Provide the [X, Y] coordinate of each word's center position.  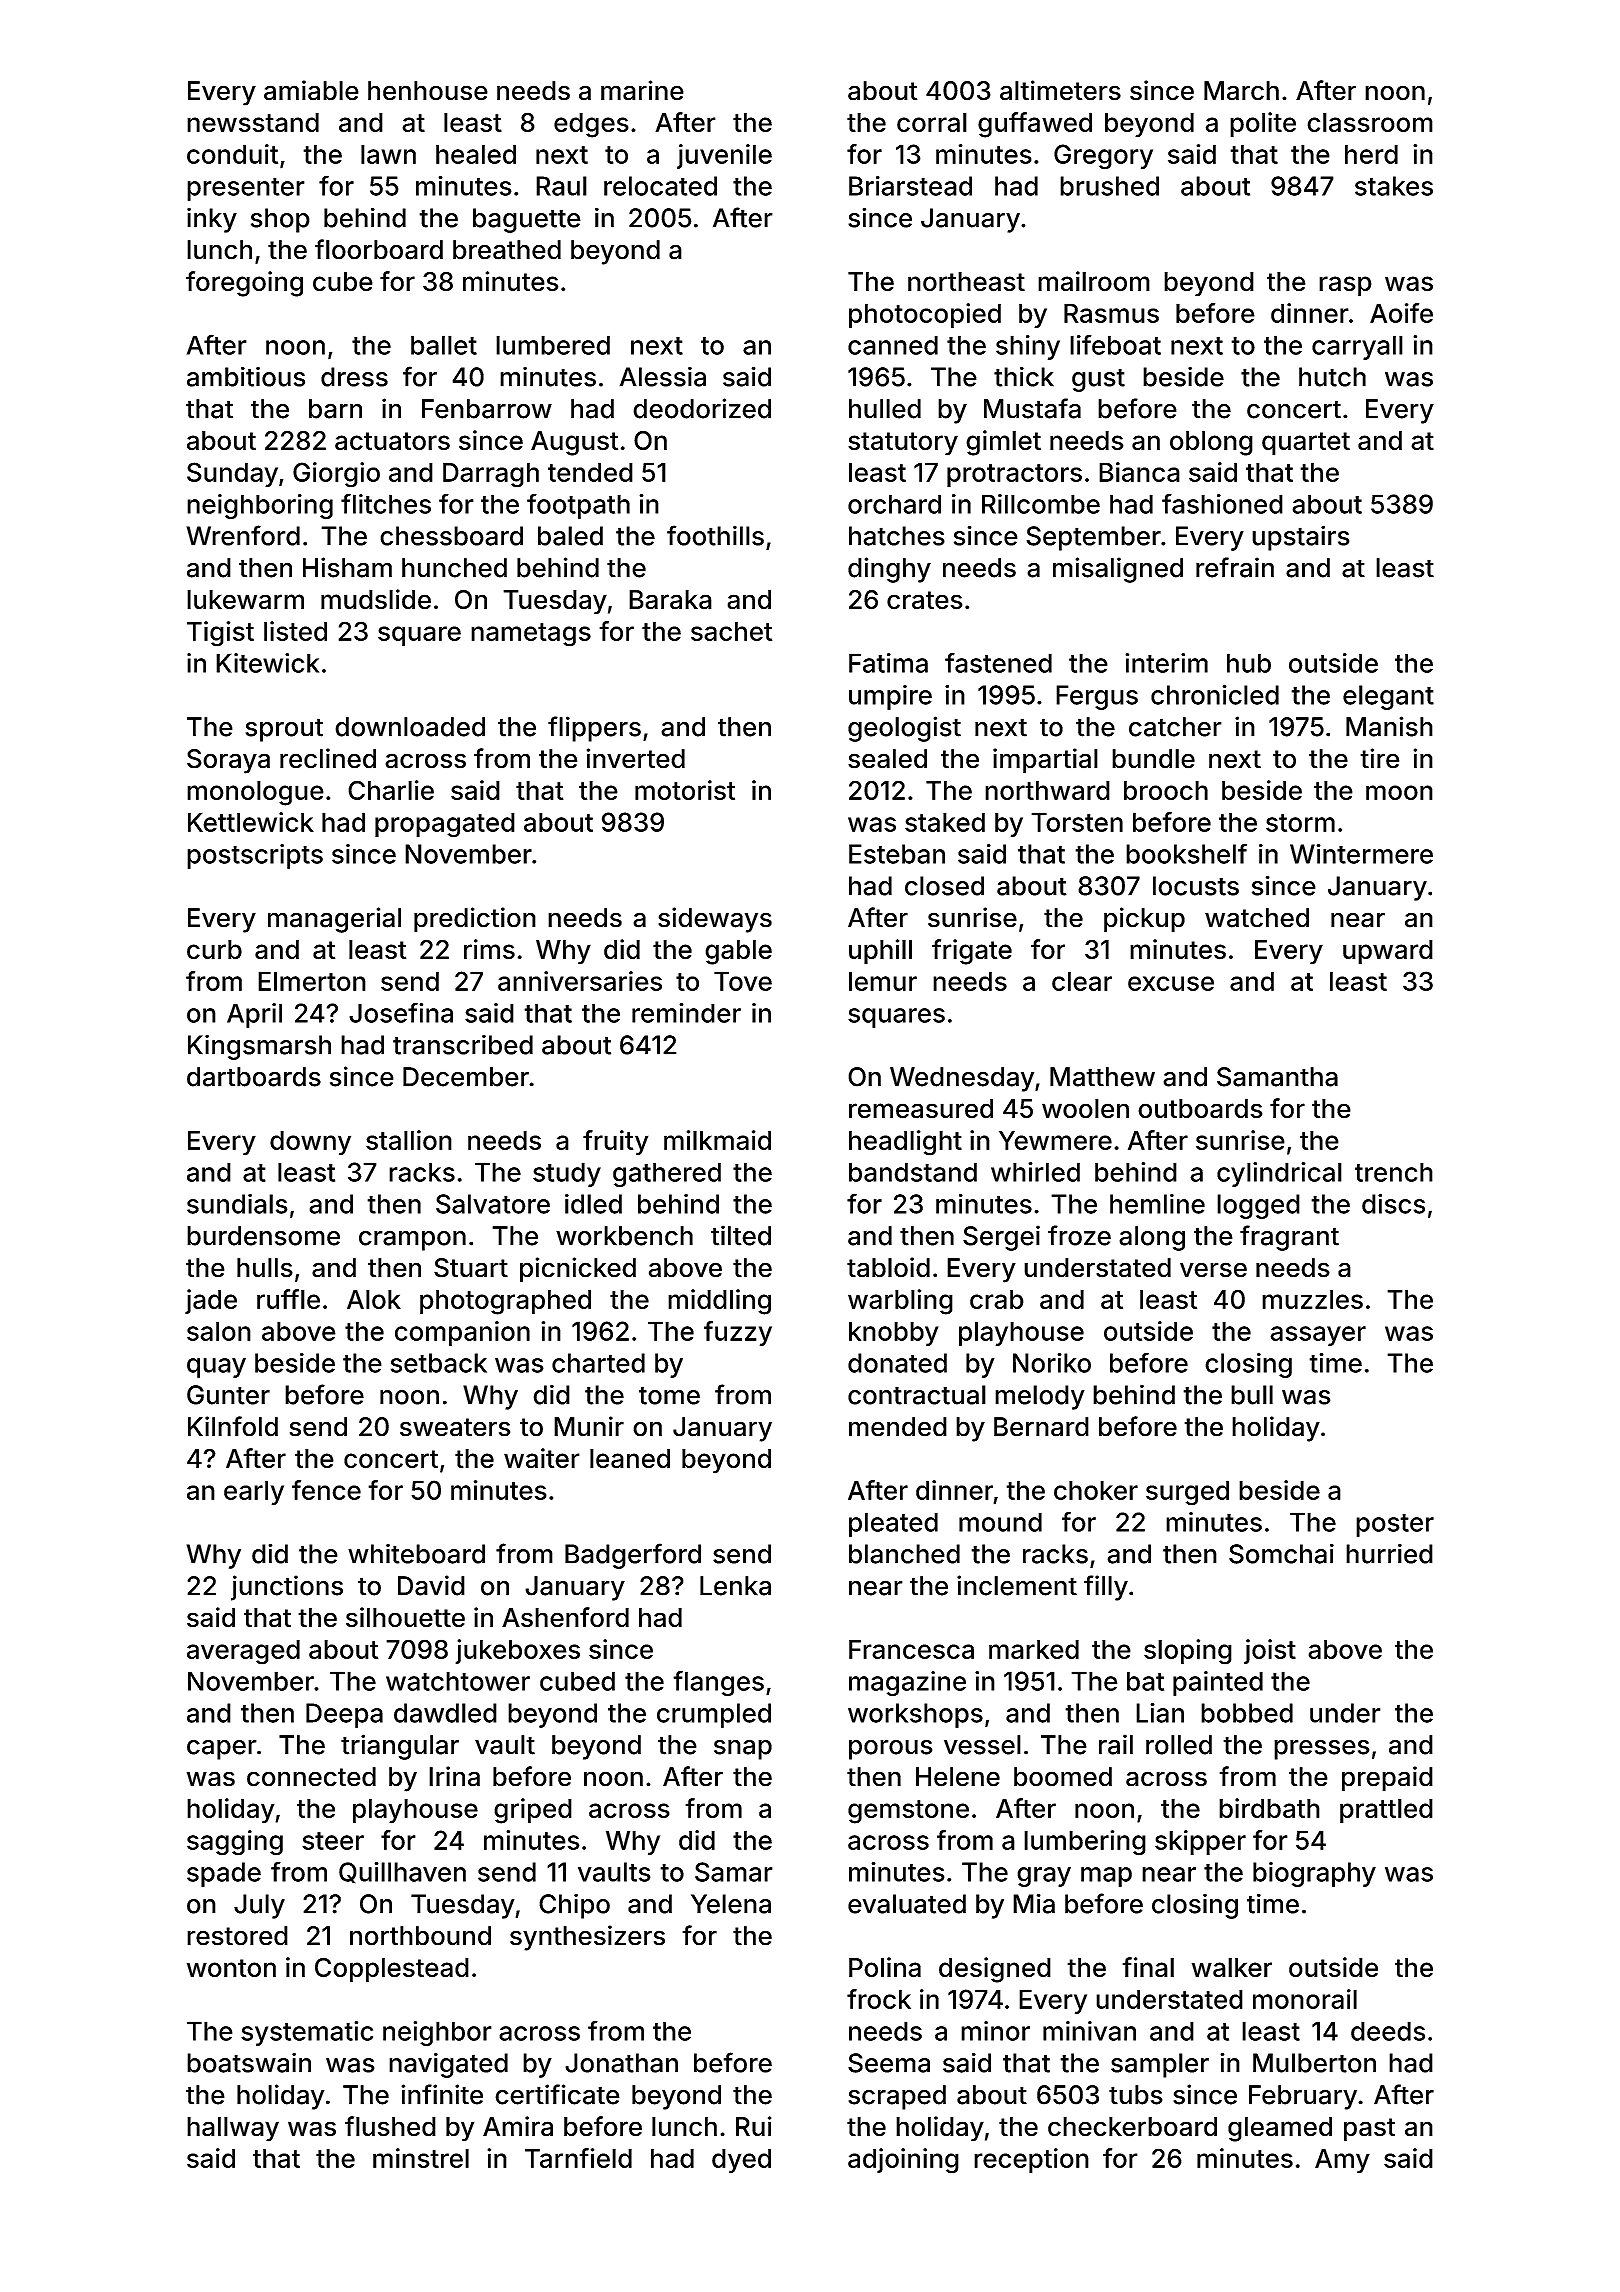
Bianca [1139, 472]
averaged [243, 1652]
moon [1399, 792]
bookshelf [1186, 853]
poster [1395, 1525]
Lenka [735, 1586]
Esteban [897, 854]
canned [893, 345]
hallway [233, 2129]
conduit [232, 154]
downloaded [410, 727]
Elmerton [312, 981]
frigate [972, 952]
